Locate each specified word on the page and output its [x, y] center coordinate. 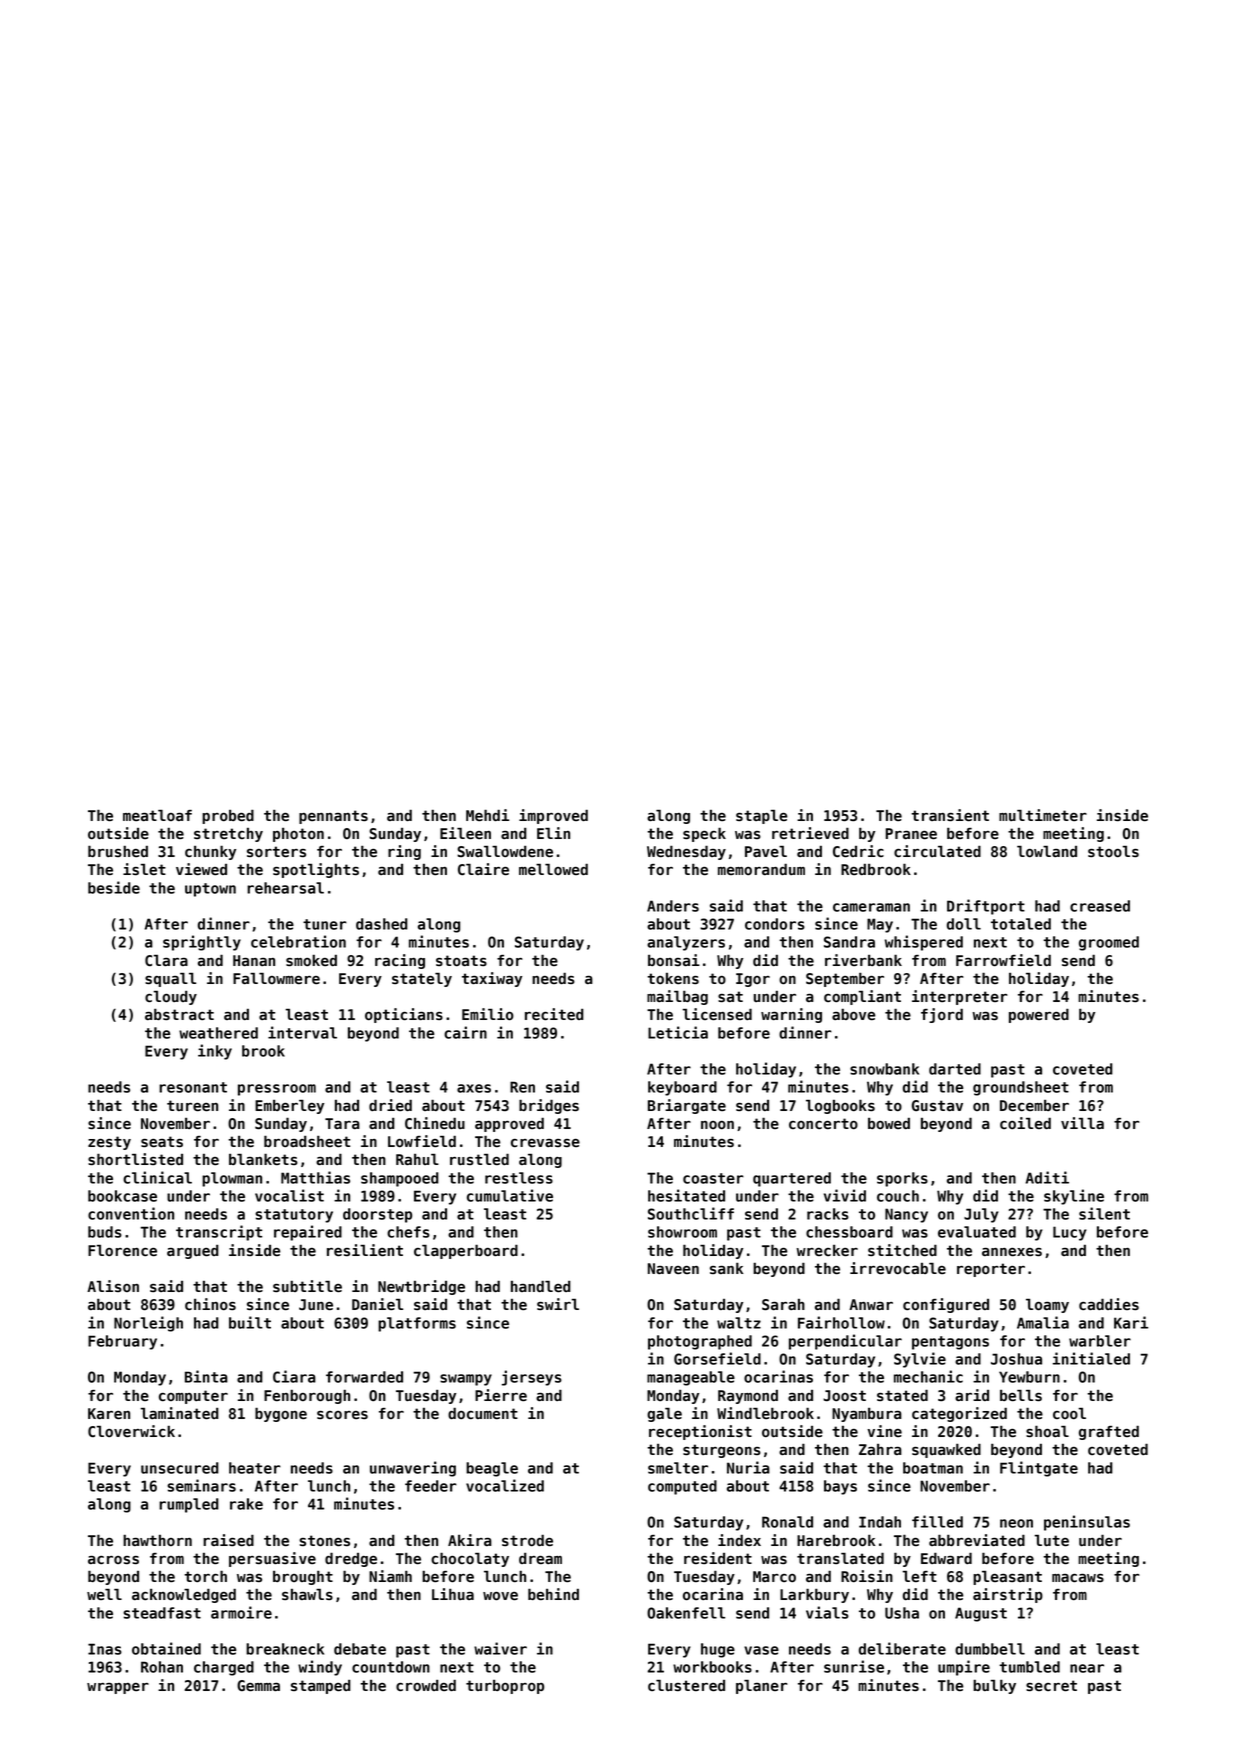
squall [170, 980]
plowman [232, 1179]
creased [1100, 906]
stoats [461, 961]
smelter [678, 1468]
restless [519, 1178]
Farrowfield [1003, 960]
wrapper [118, 1688]
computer [193, 1397]
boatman [933, 1468]
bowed [889, 1123]
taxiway [492, 979]
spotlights [316, 870]
